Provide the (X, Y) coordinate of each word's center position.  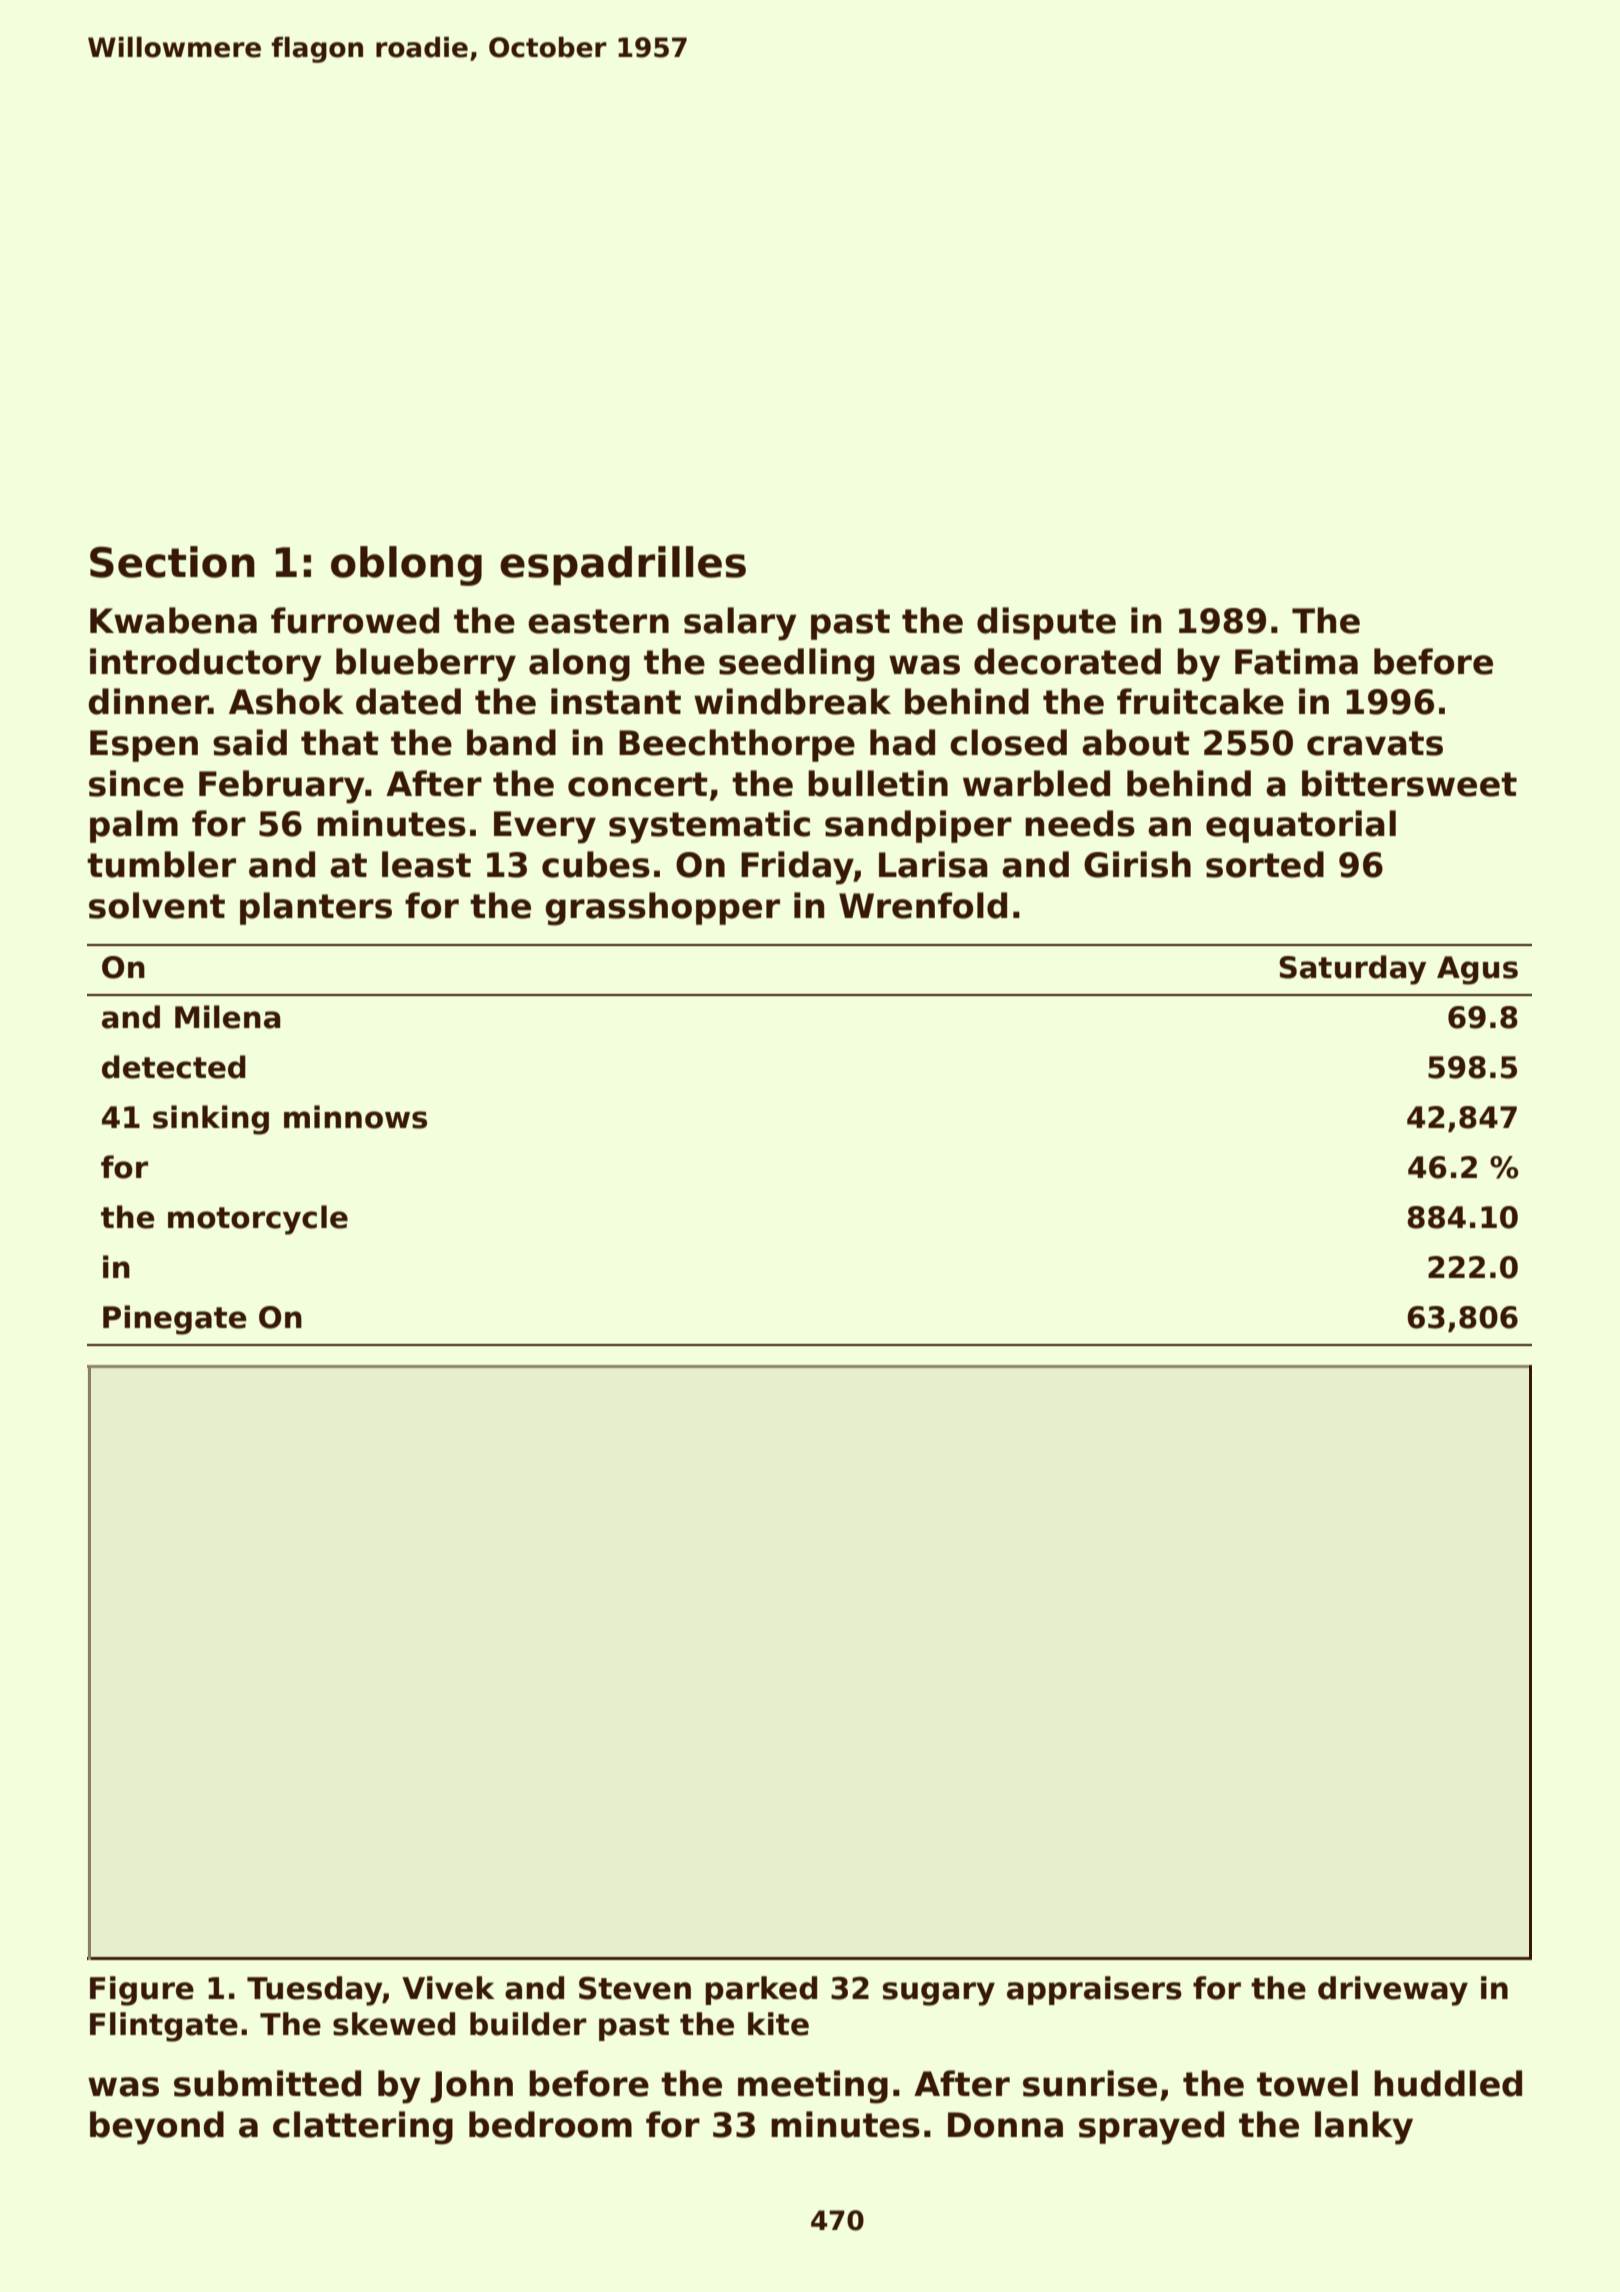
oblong (406, 566)
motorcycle (258, 1220)
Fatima (1296, 661)
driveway (1393, 1991)
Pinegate (175, 1320)
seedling (796, 665)
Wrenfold (923, 905)
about (1136, 742)
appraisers (1094, 1990)
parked (761, 1990)
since (136, 783)
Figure (142, 1991)
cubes (596, 864)
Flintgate (164, 2027)
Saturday (1352, 970)
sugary (939, 1994)
